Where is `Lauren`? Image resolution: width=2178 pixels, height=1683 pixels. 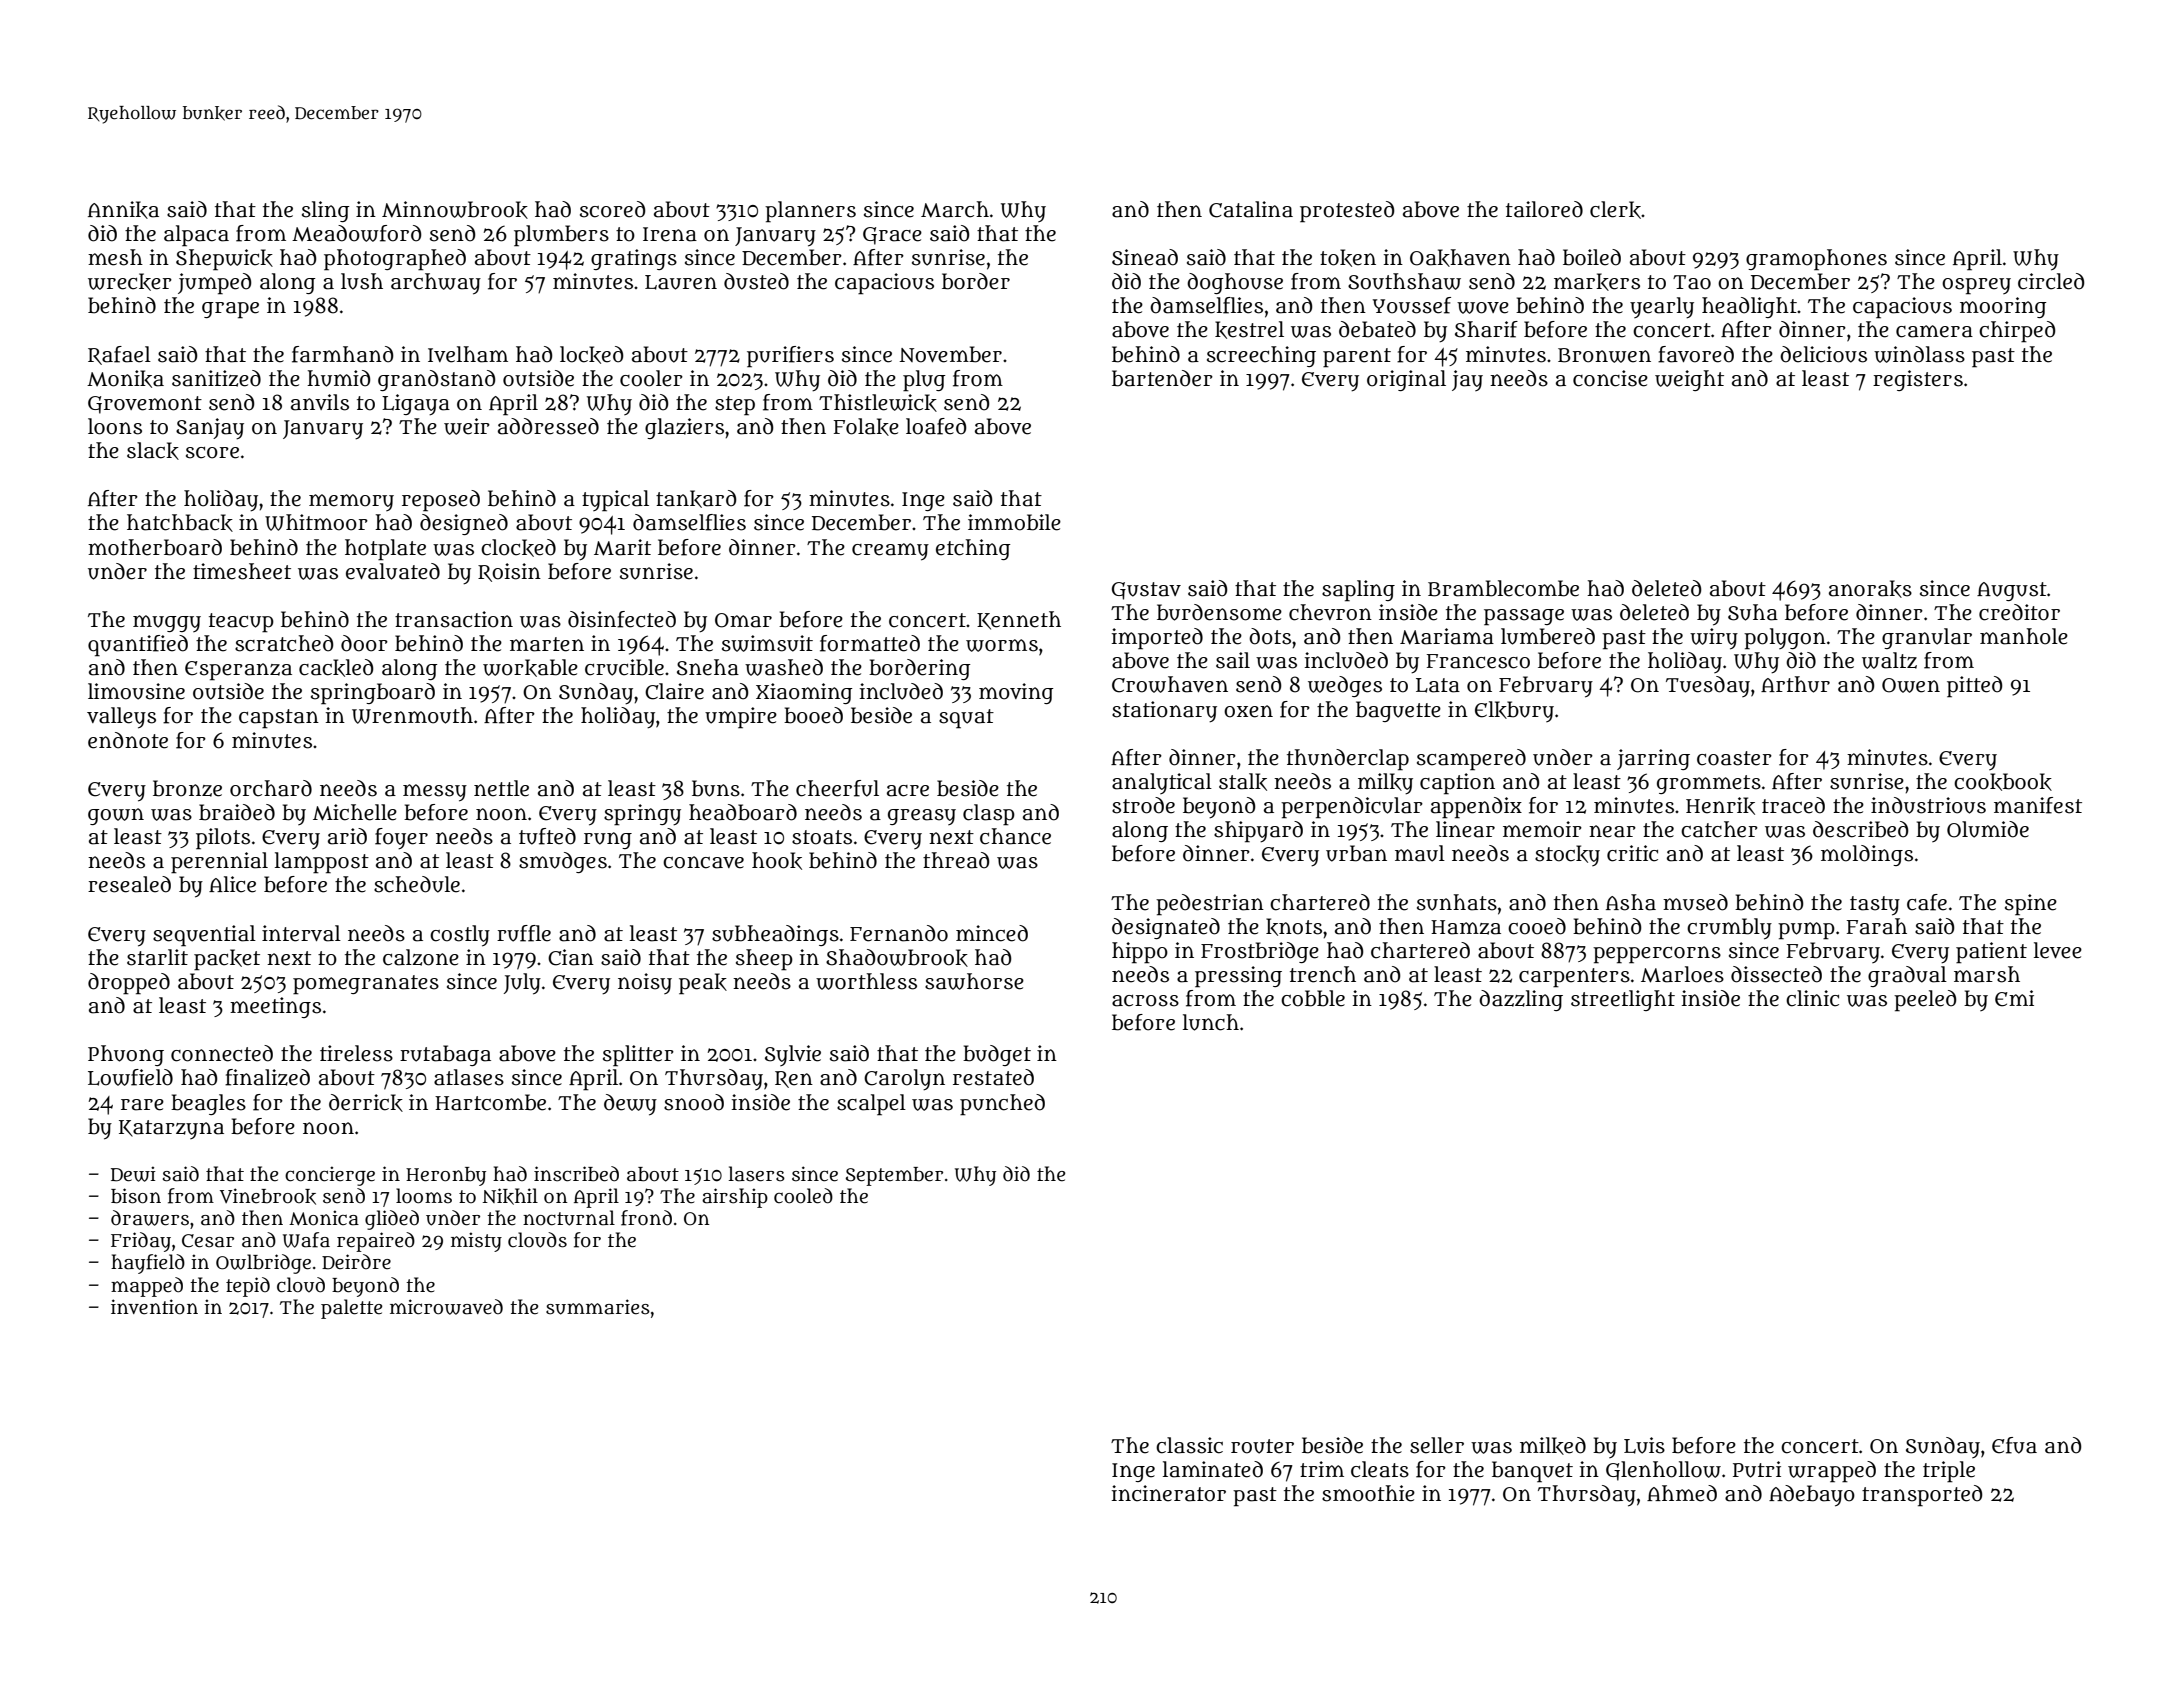
Lauren is located at coordinates (681, 282).
